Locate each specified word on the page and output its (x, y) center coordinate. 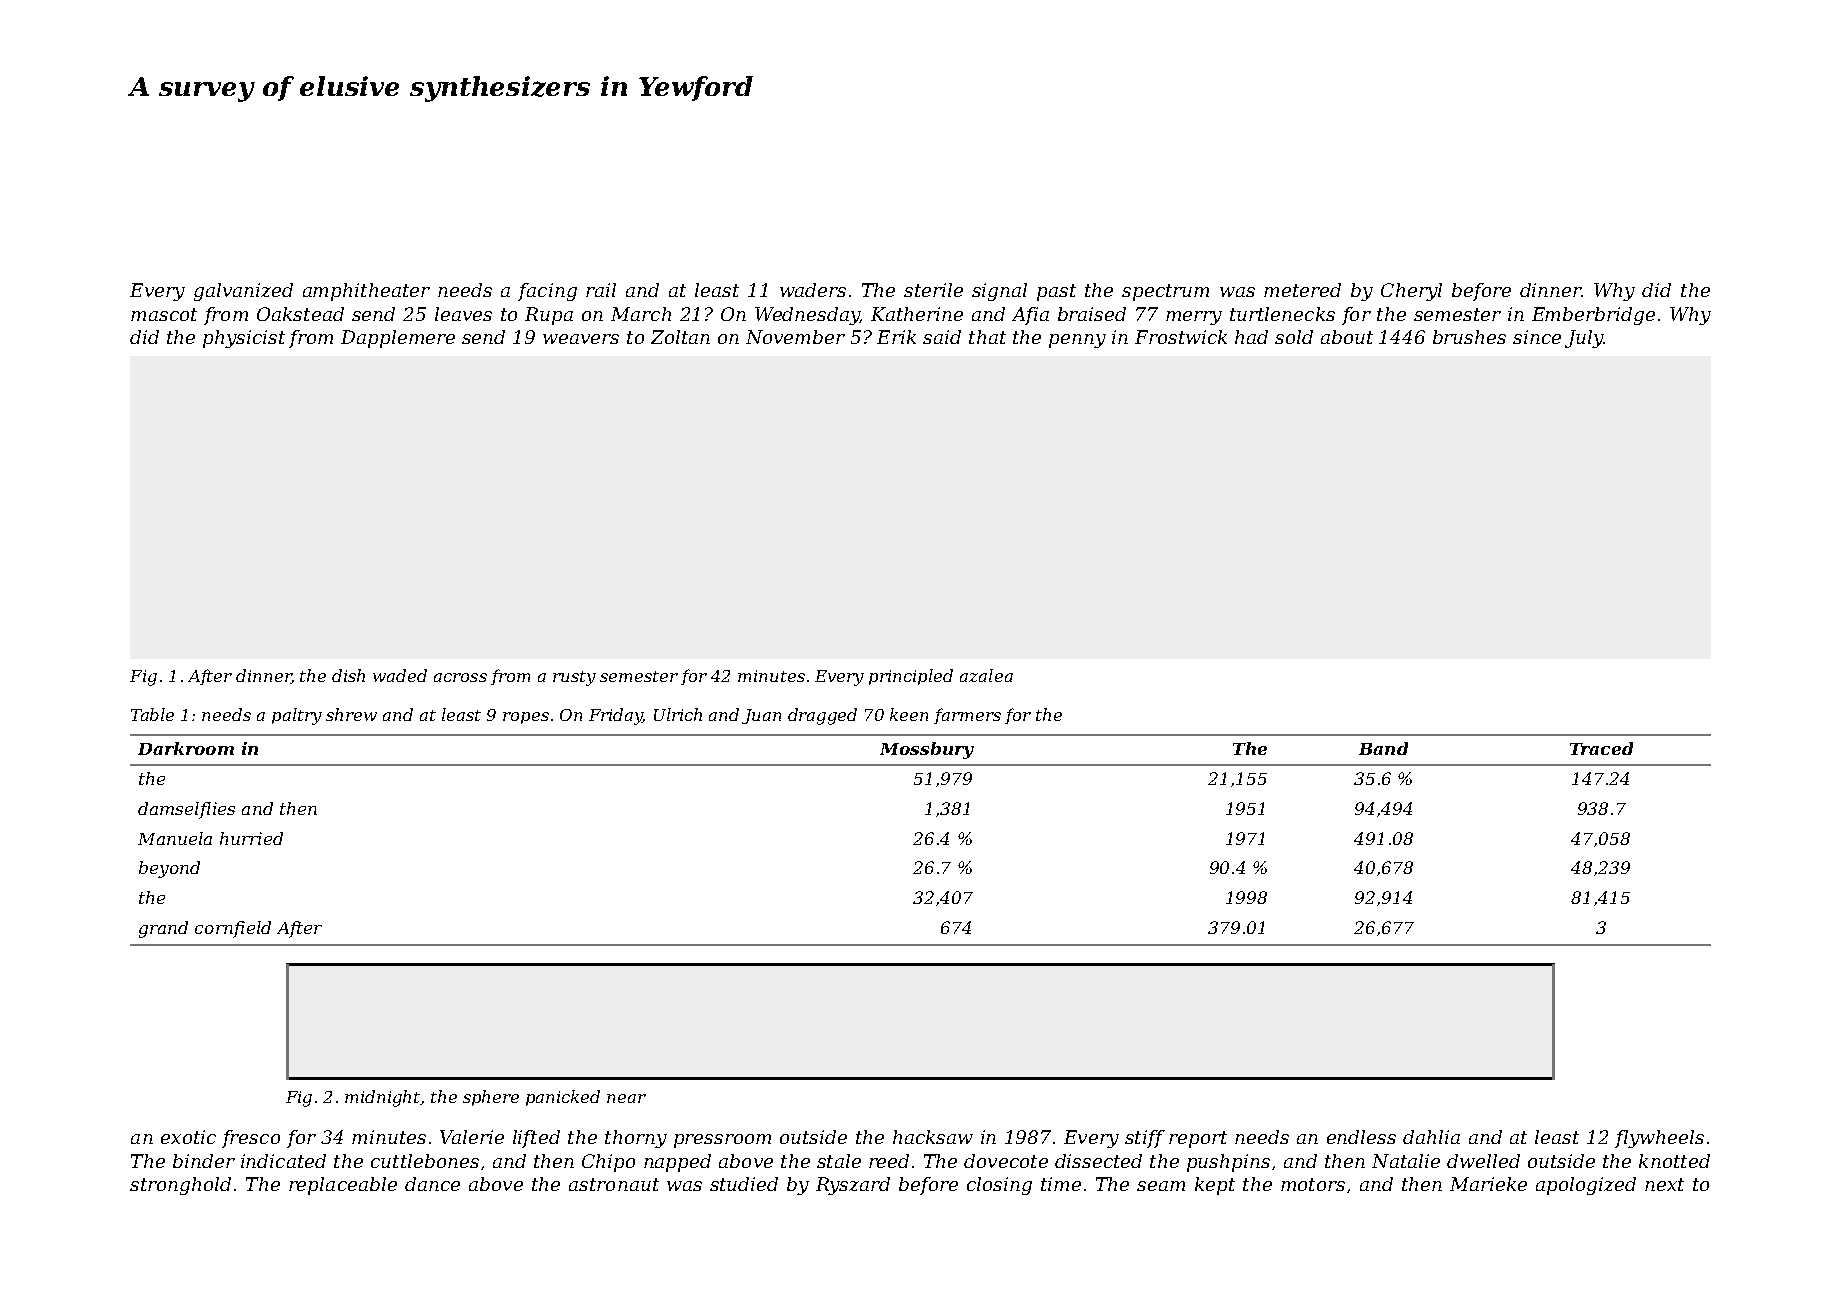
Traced (1601, 748)
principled (911, 677)
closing (999, 1186)
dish (348, 675)
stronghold (180, 1186)
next (1664, 1184)
